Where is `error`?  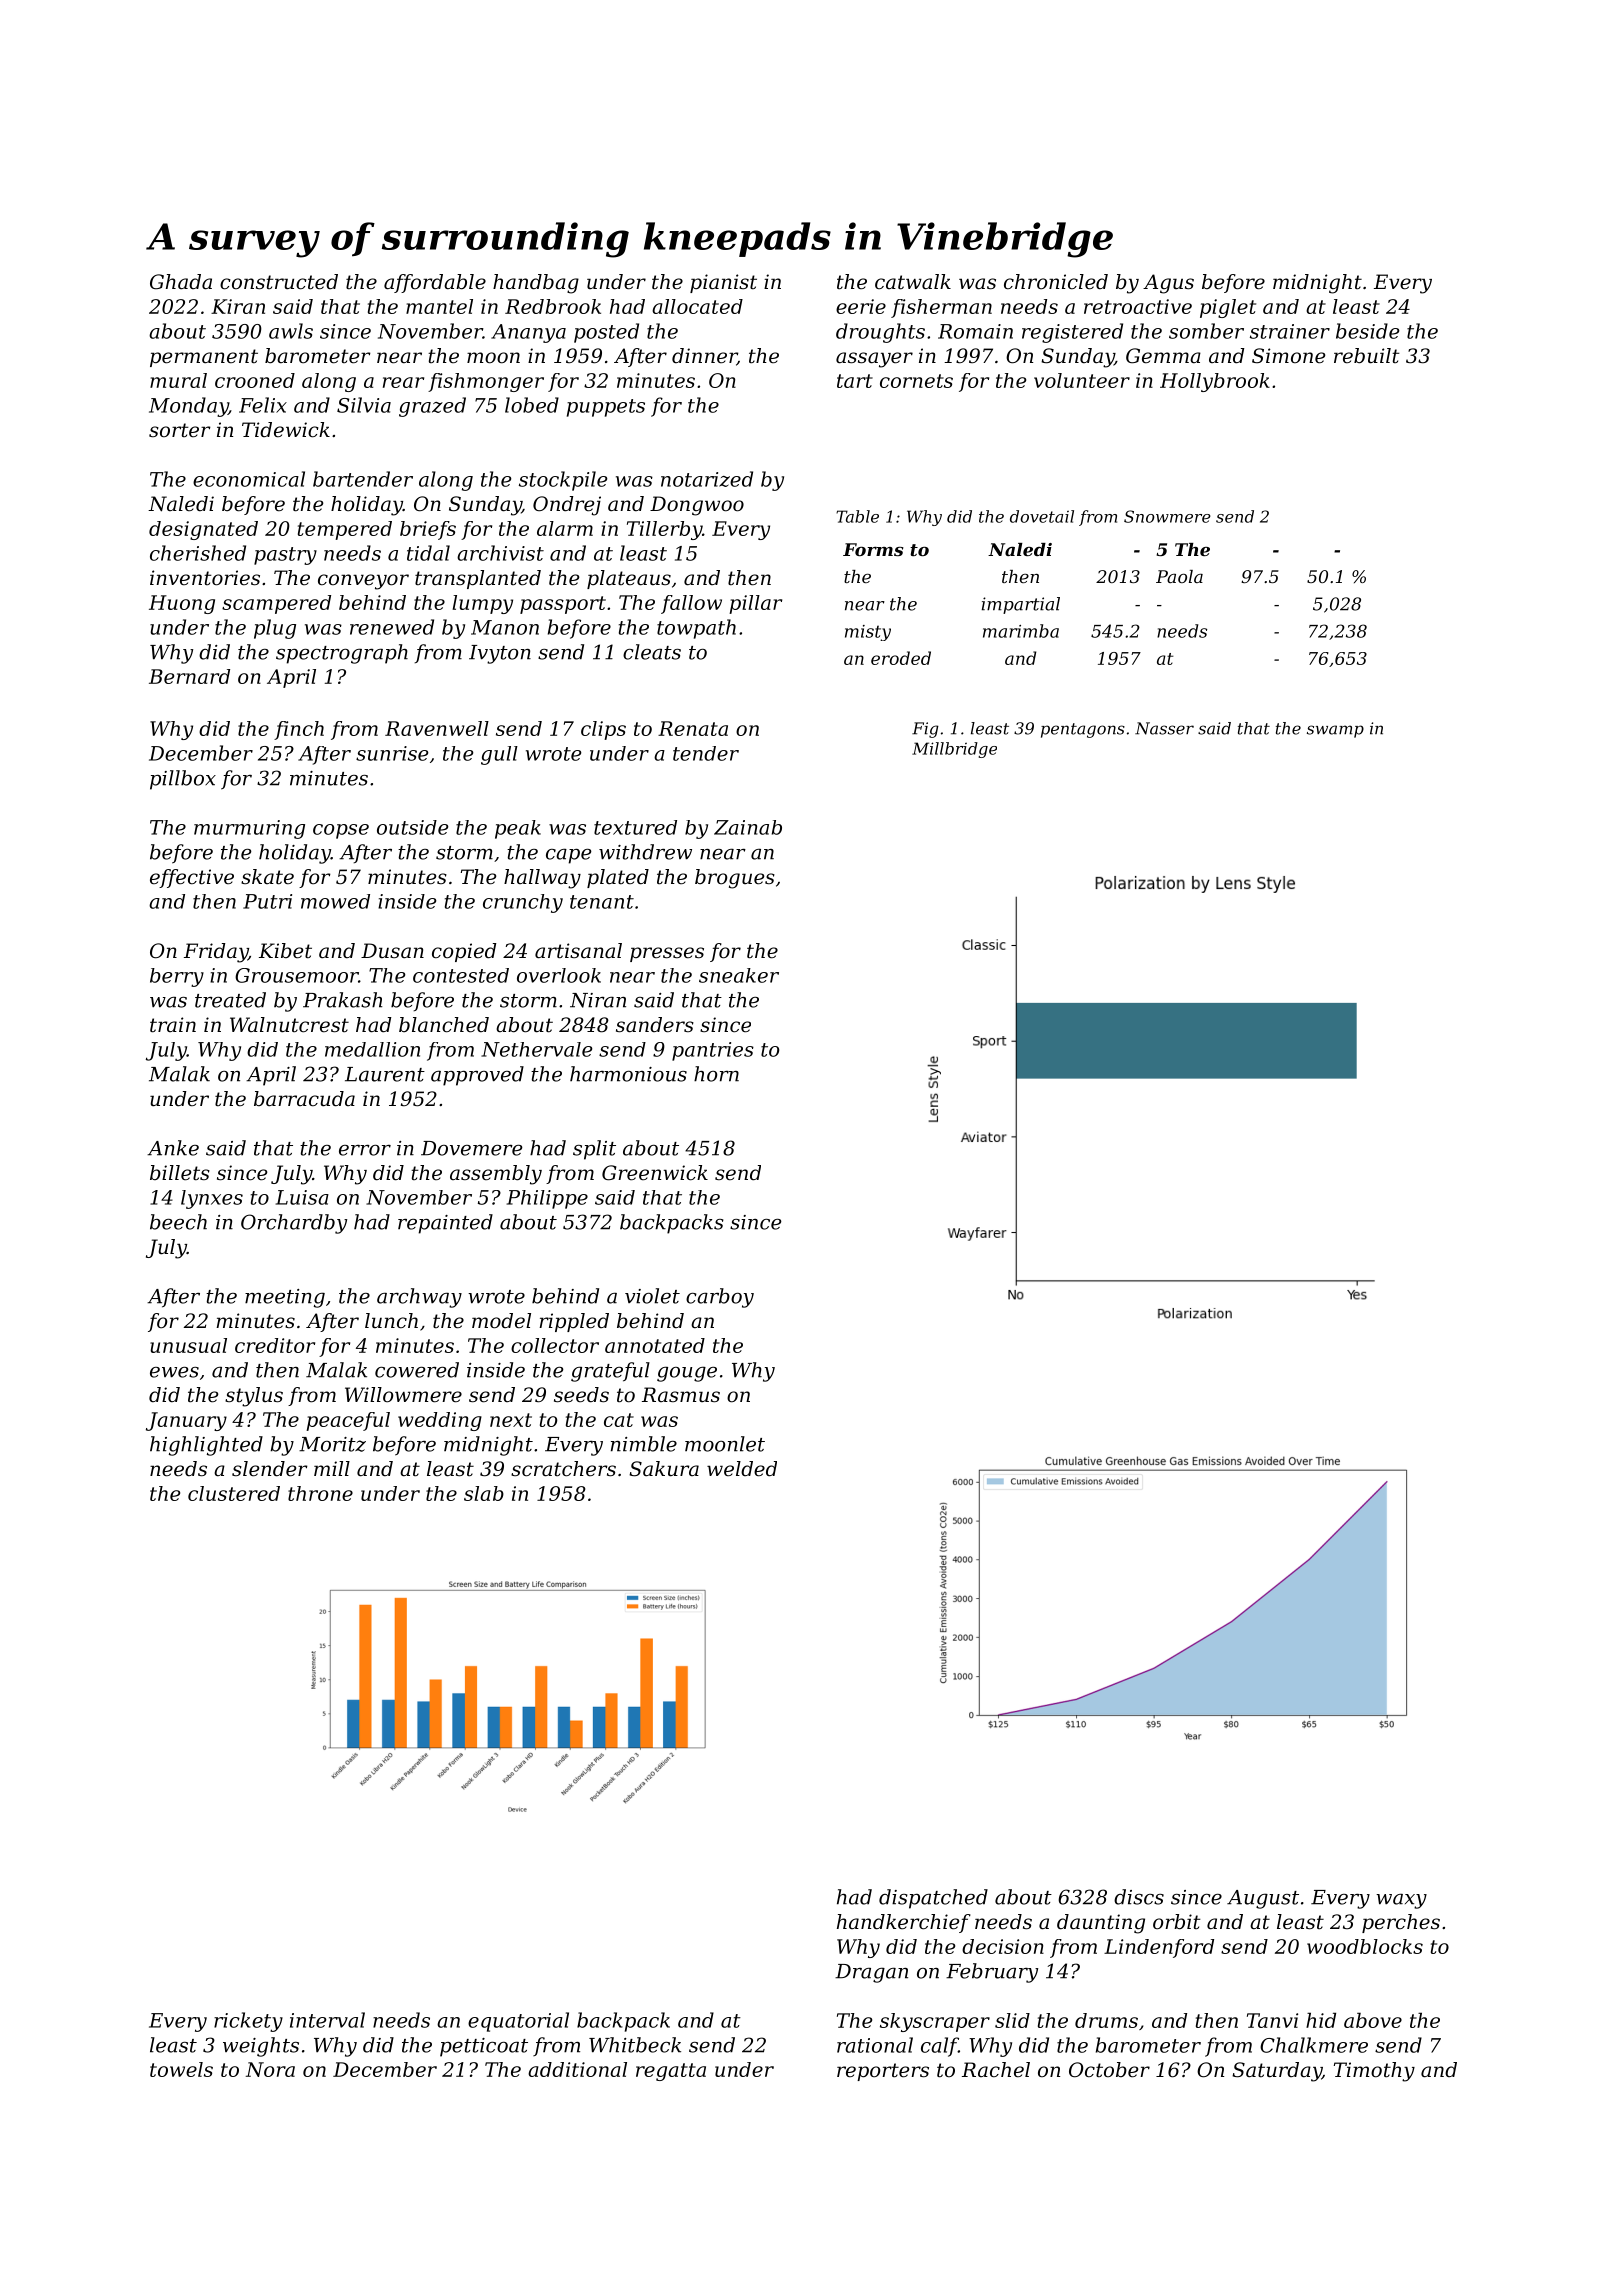 error is located at coordinates (365, 1150).
